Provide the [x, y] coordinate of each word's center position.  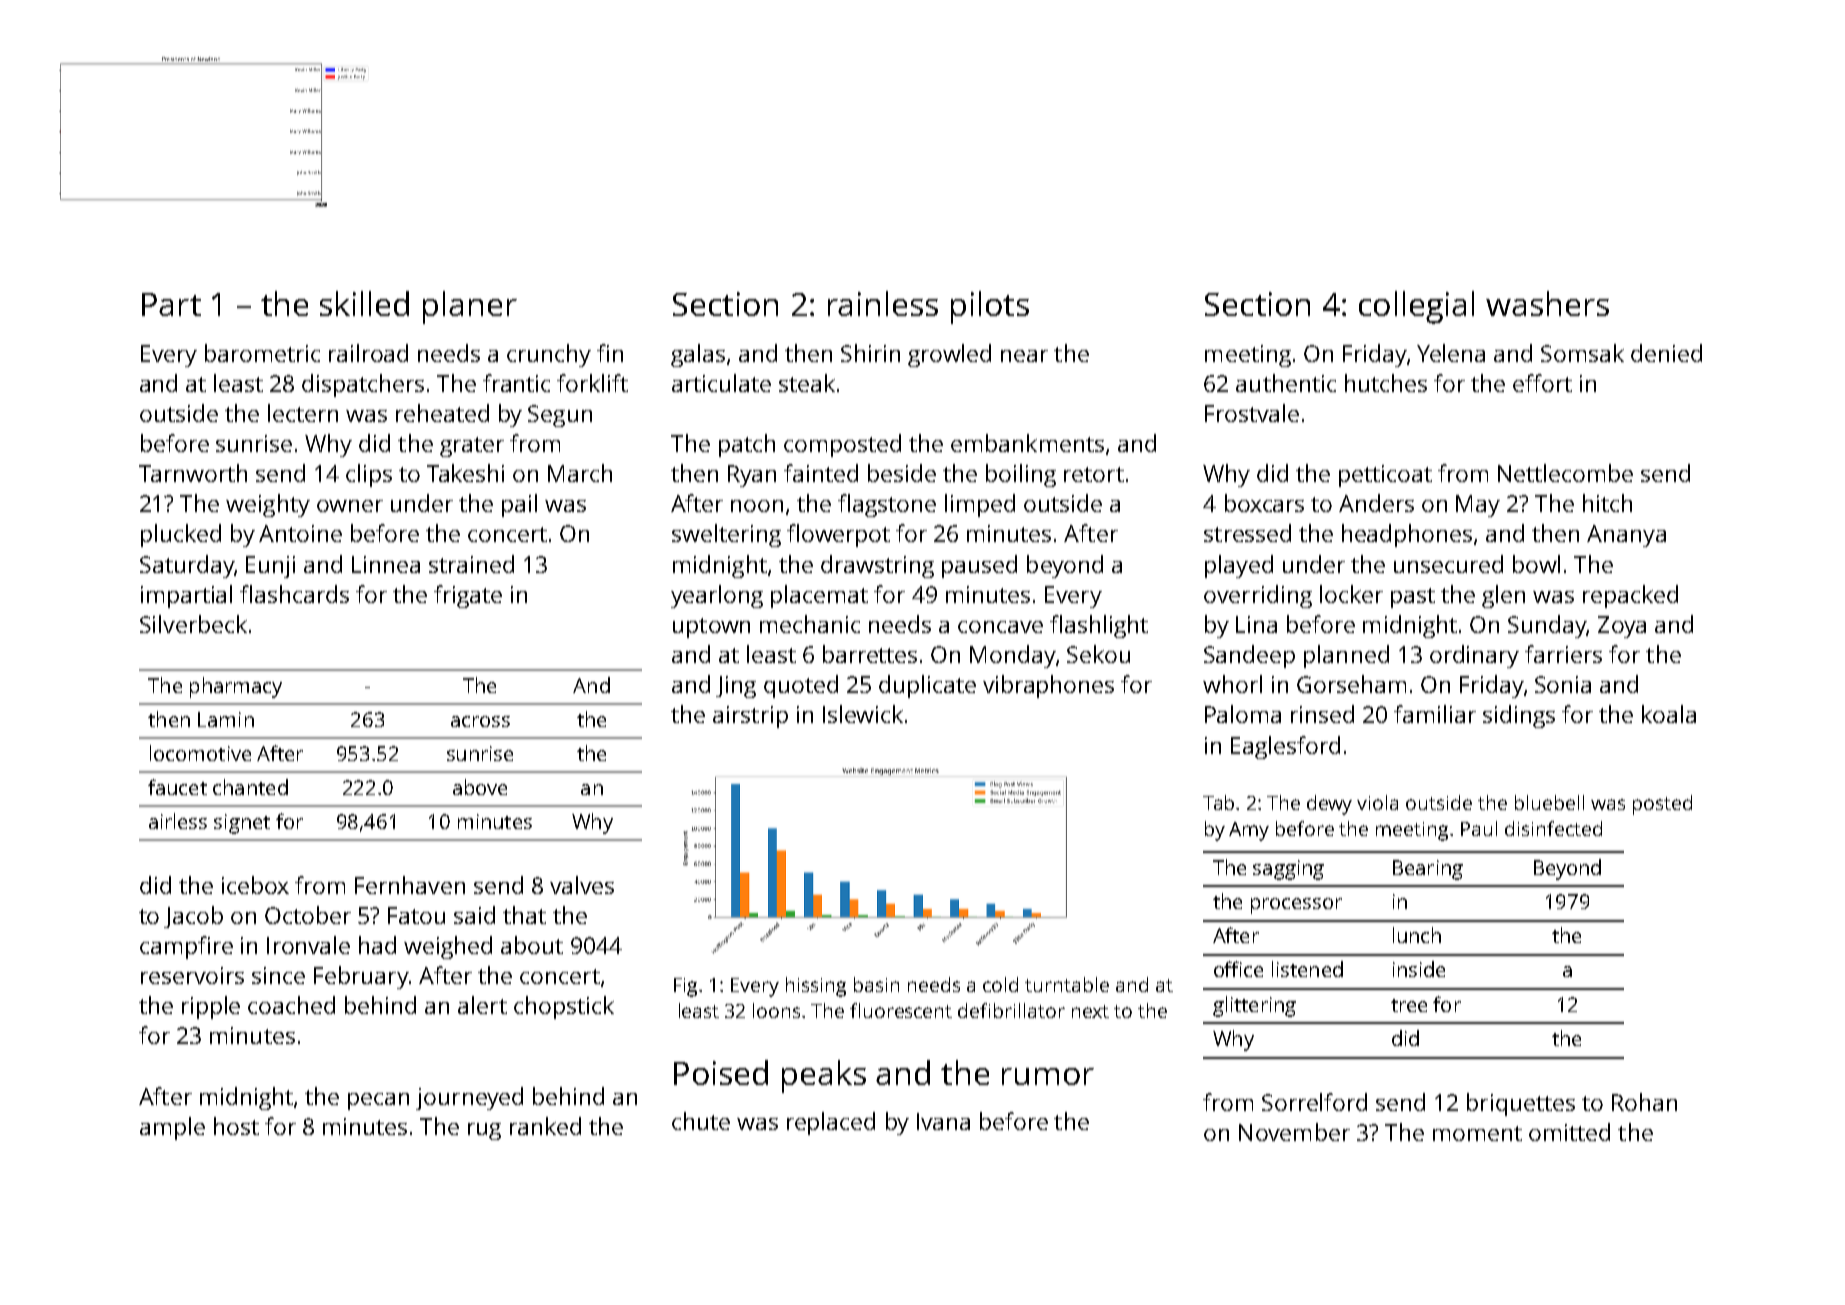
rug [484, 1131]
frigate [468, 596]
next [1090, 1011]
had [377, 945]
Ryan [752, 476]
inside [1419, 969]
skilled [364, 303]
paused [979, 566]
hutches [1386, 383]
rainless [883, 303]
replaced [831, 1123]
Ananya [1626, 536]
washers [1547, 303]
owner [350, 506]
